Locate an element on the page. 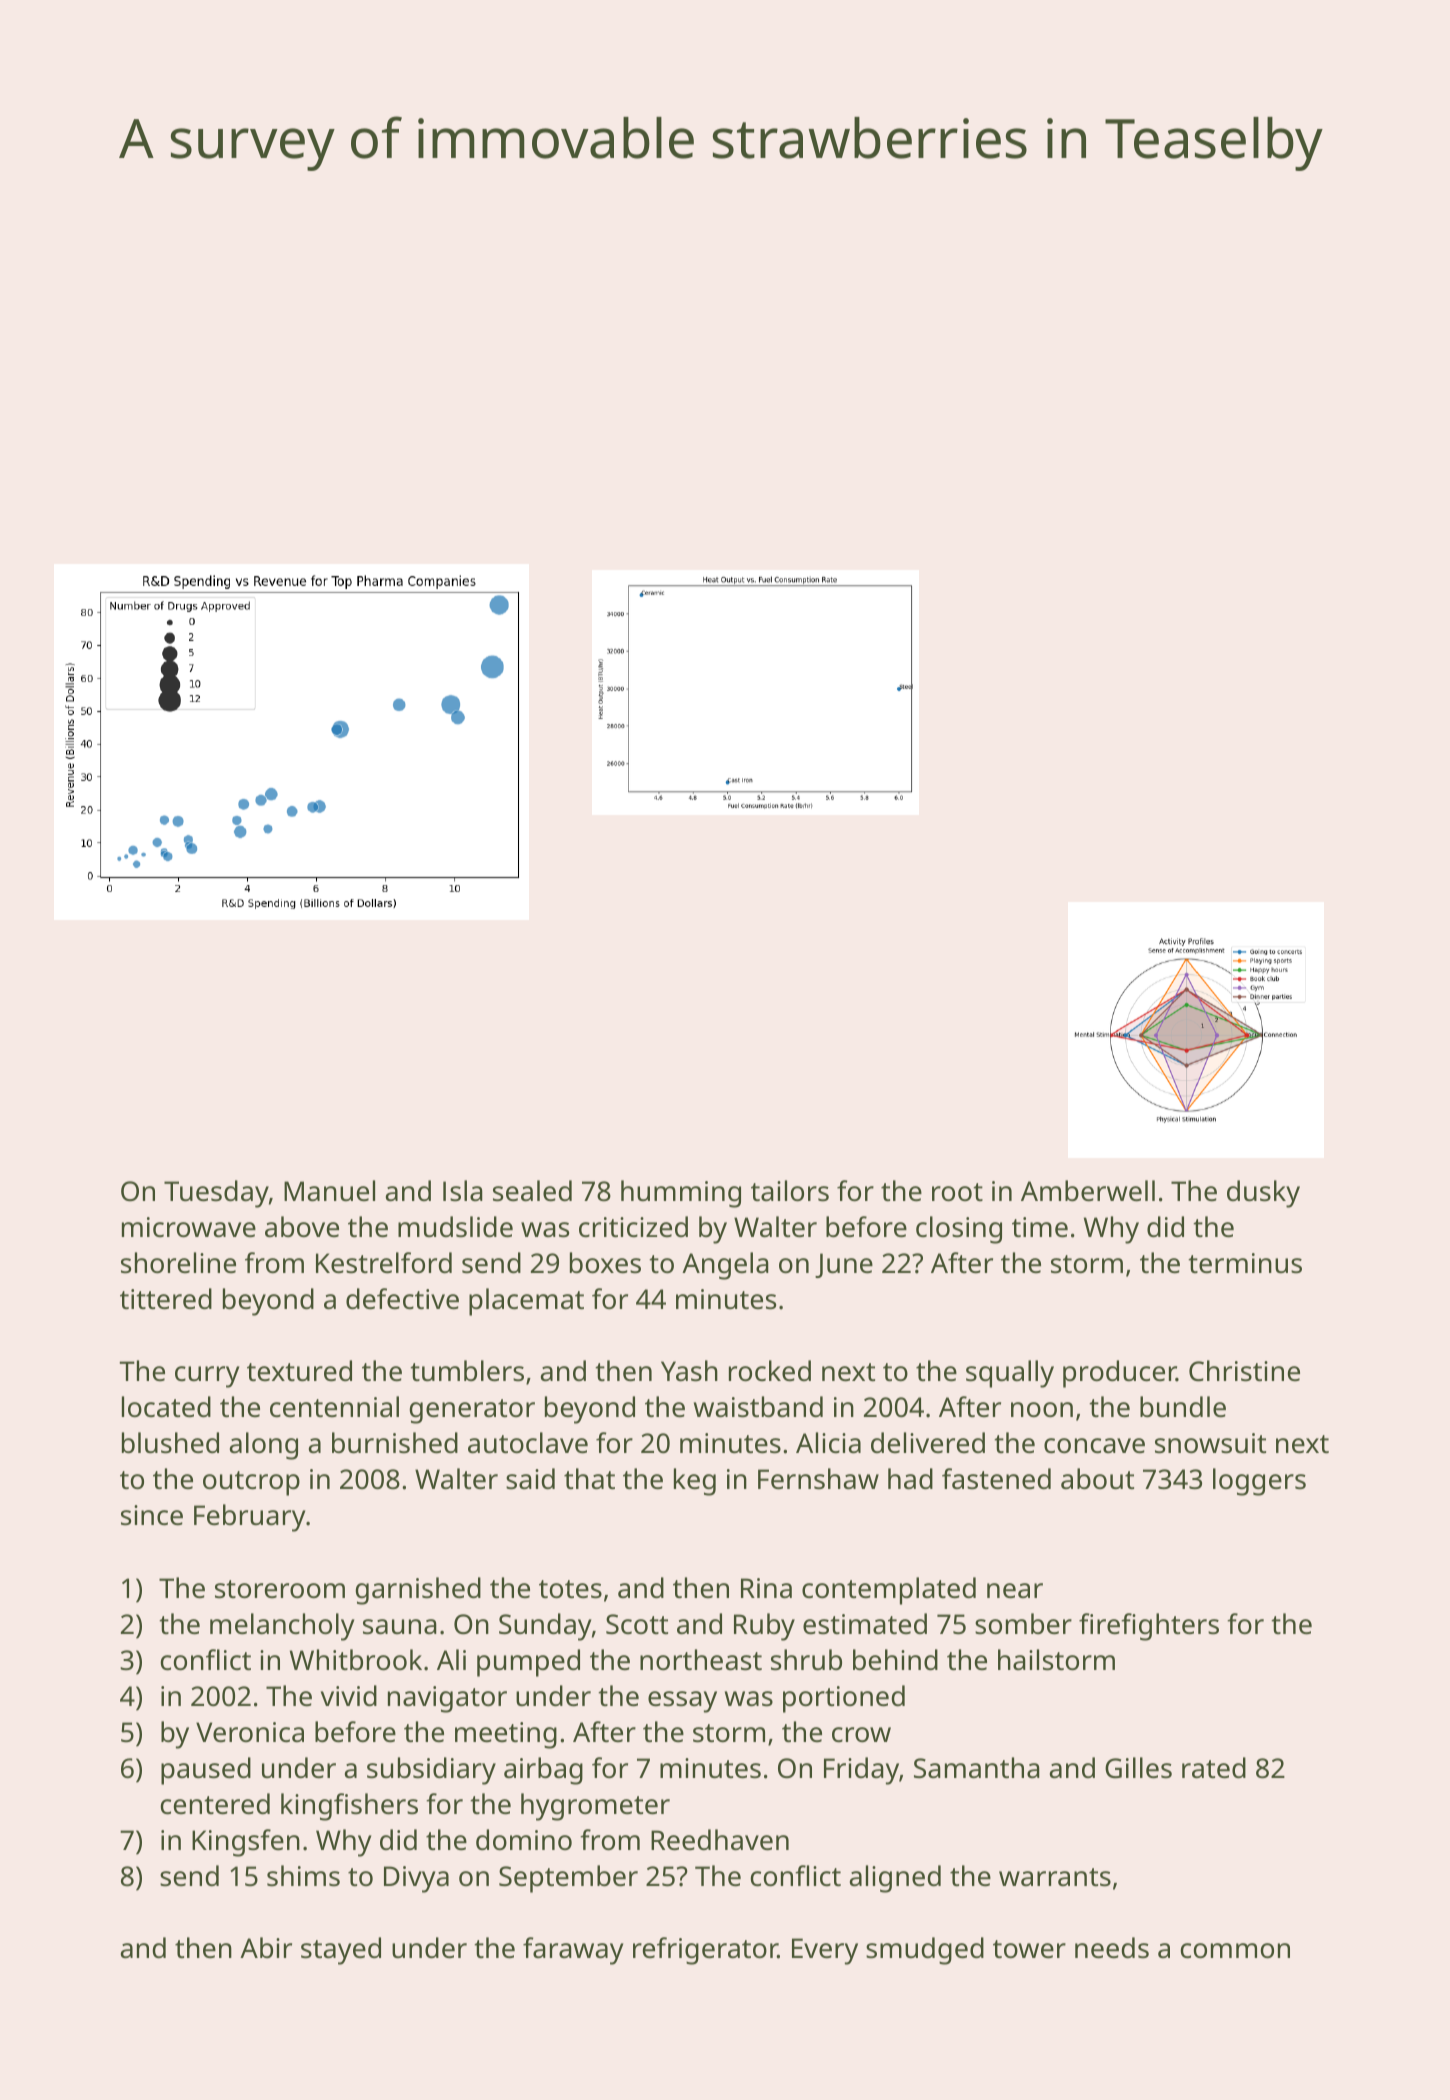 Image resolution: width=1450 pixels, height=2100 pixels. tittered is located at coordinates (166, 1299).
